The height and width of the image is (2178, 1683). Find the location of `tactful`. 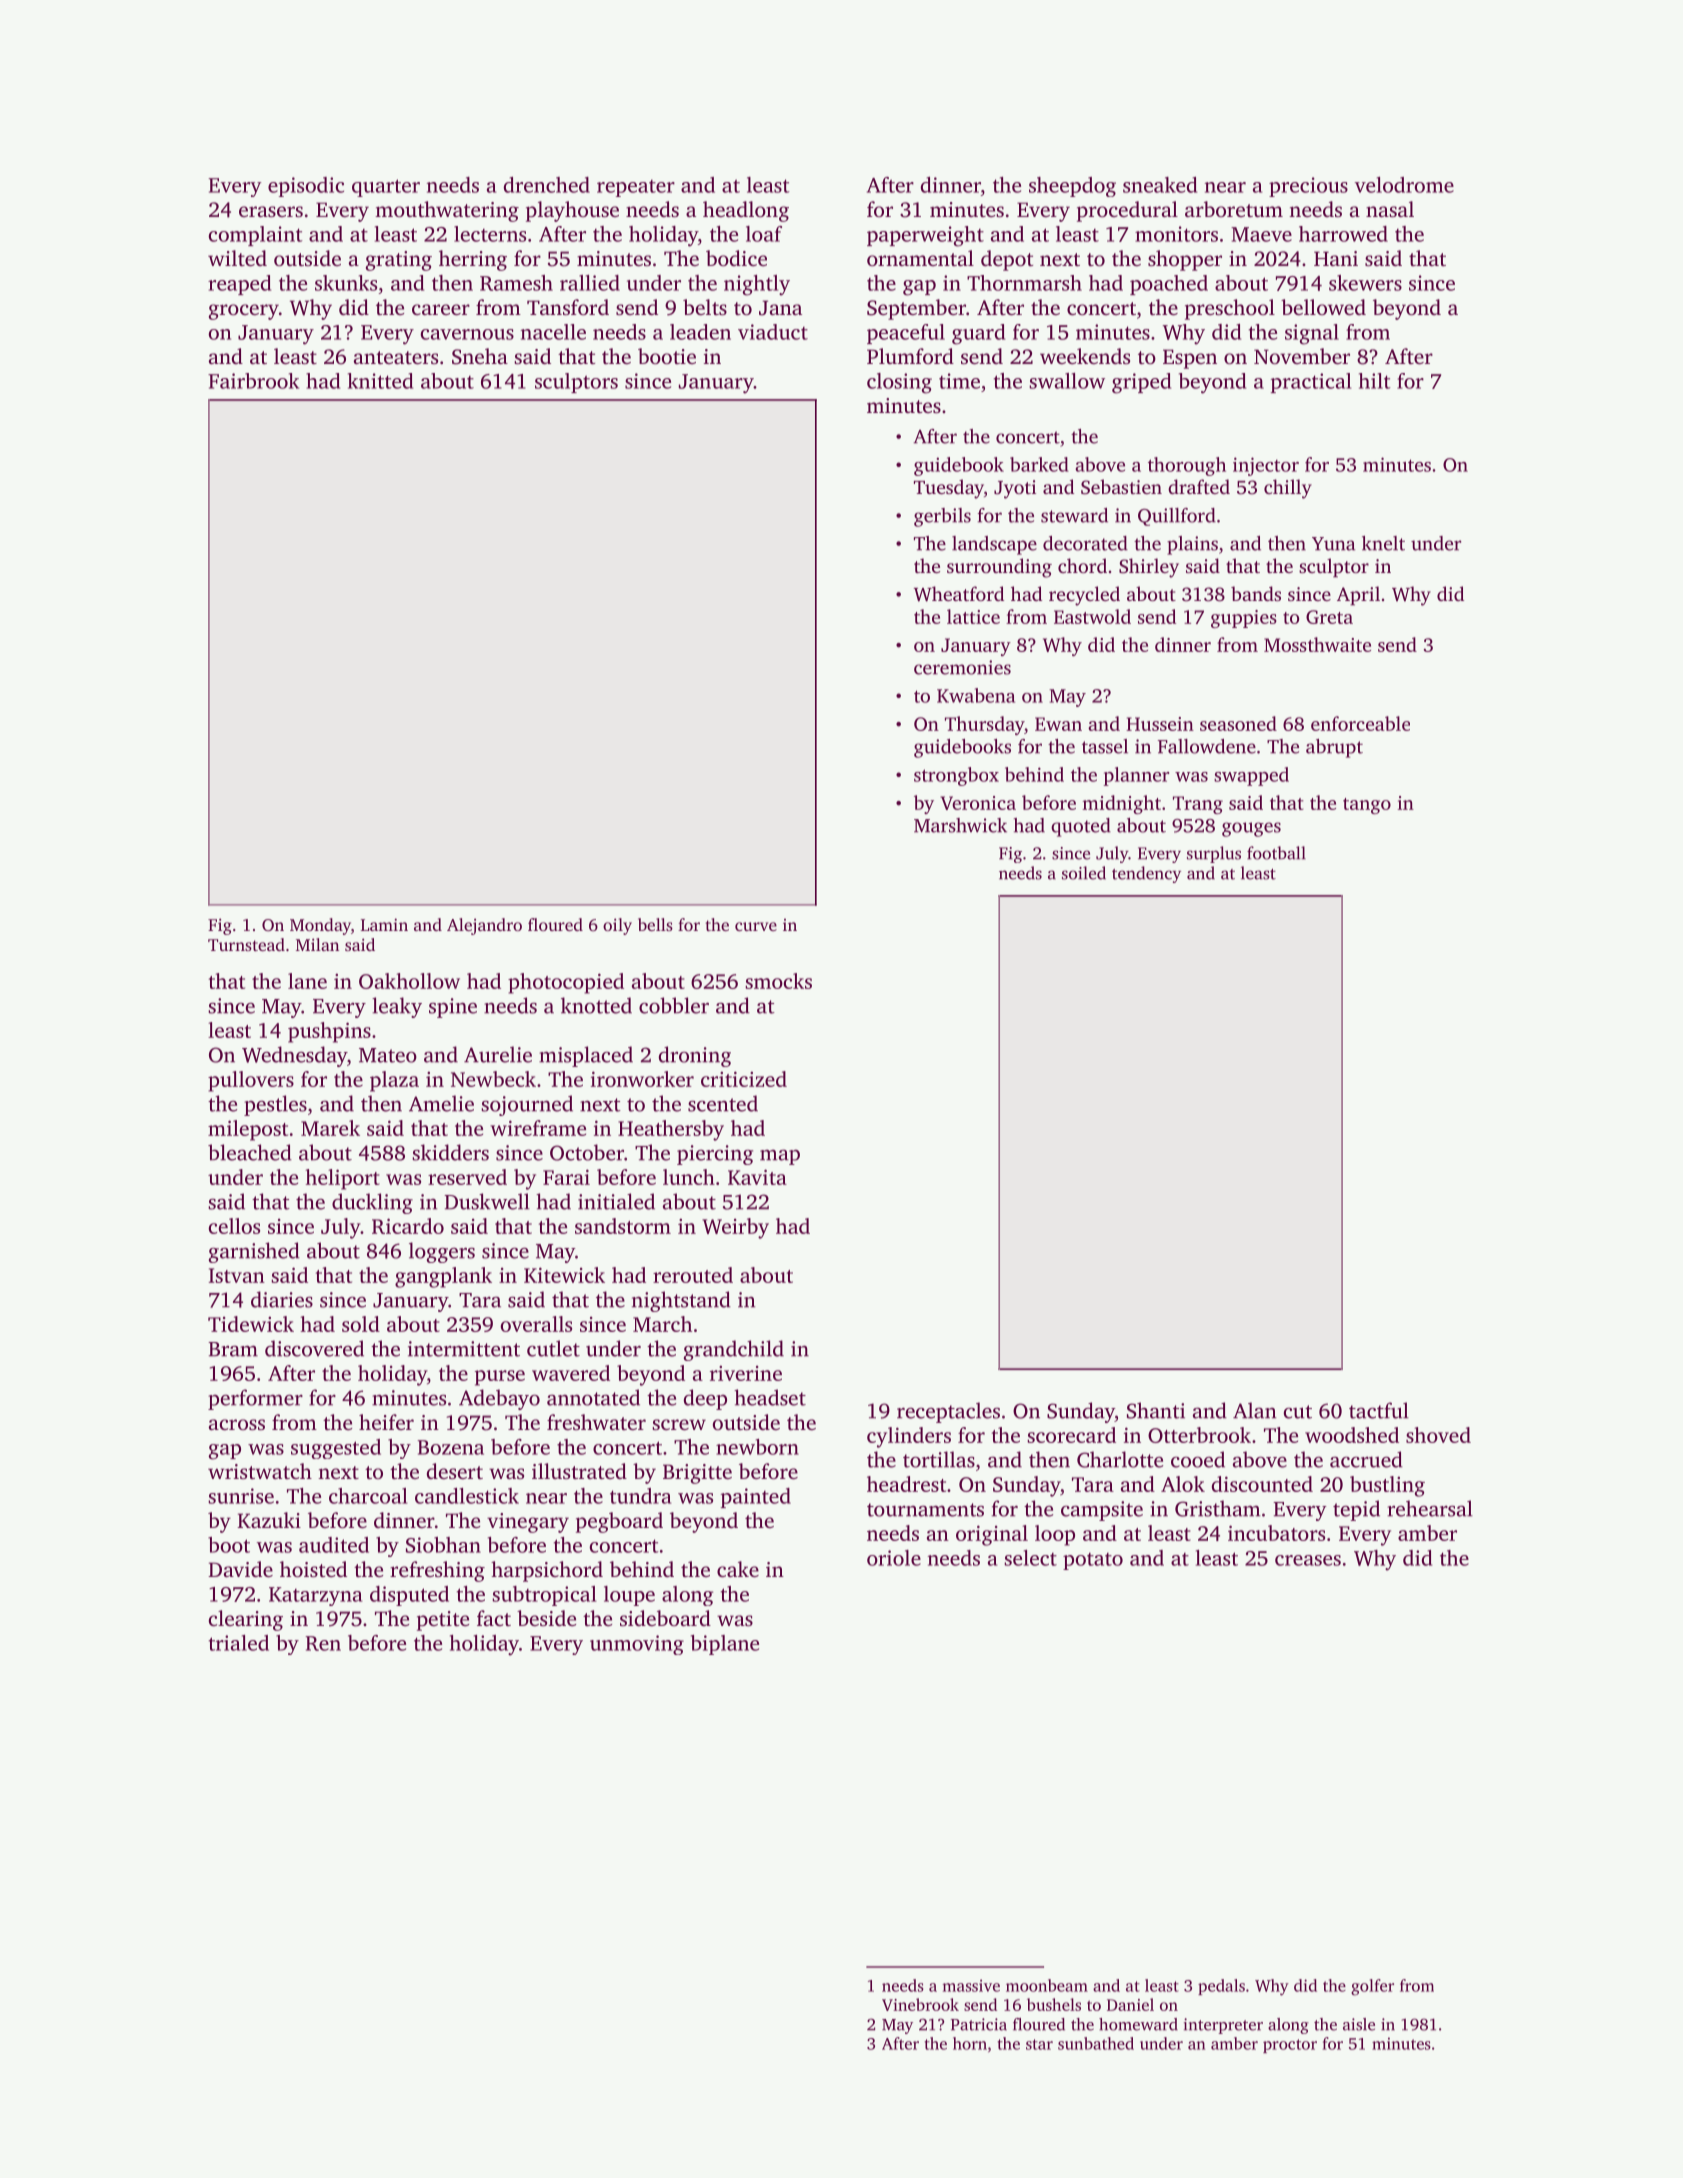

tactful is located at coordinates (1379, 1410).
